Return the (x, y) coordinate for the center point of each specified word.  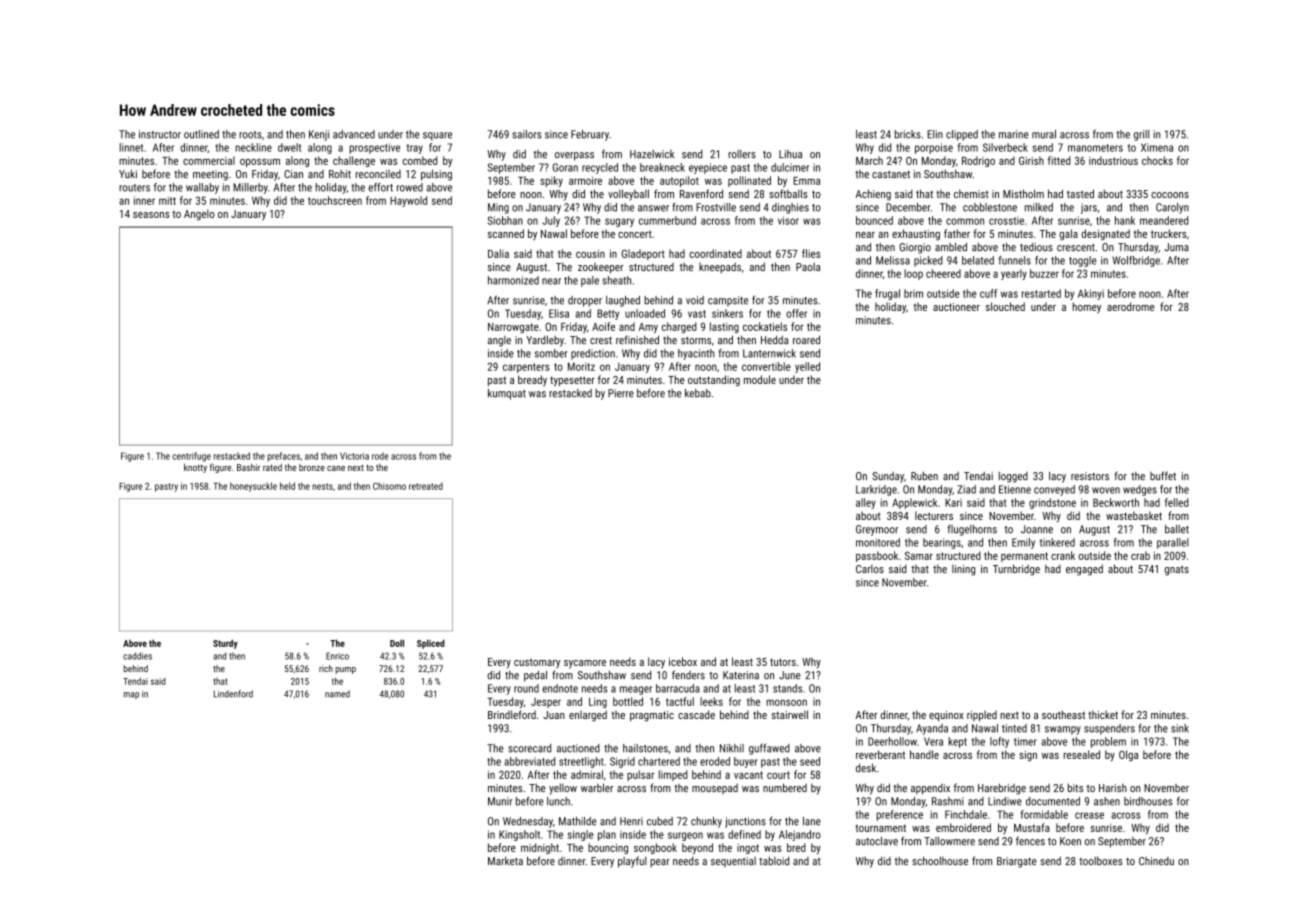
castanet (891, 174)
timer (1025, 741)
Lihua (790, 154)
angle (499, 341)
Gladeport (643, 254)
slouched (1005, 306)
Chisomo (389, 486)
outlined (201, 134)
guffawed (769, 749)
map (131, 695)
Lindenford (233, 694)
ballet (1177, 529)
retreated (426, 486)
